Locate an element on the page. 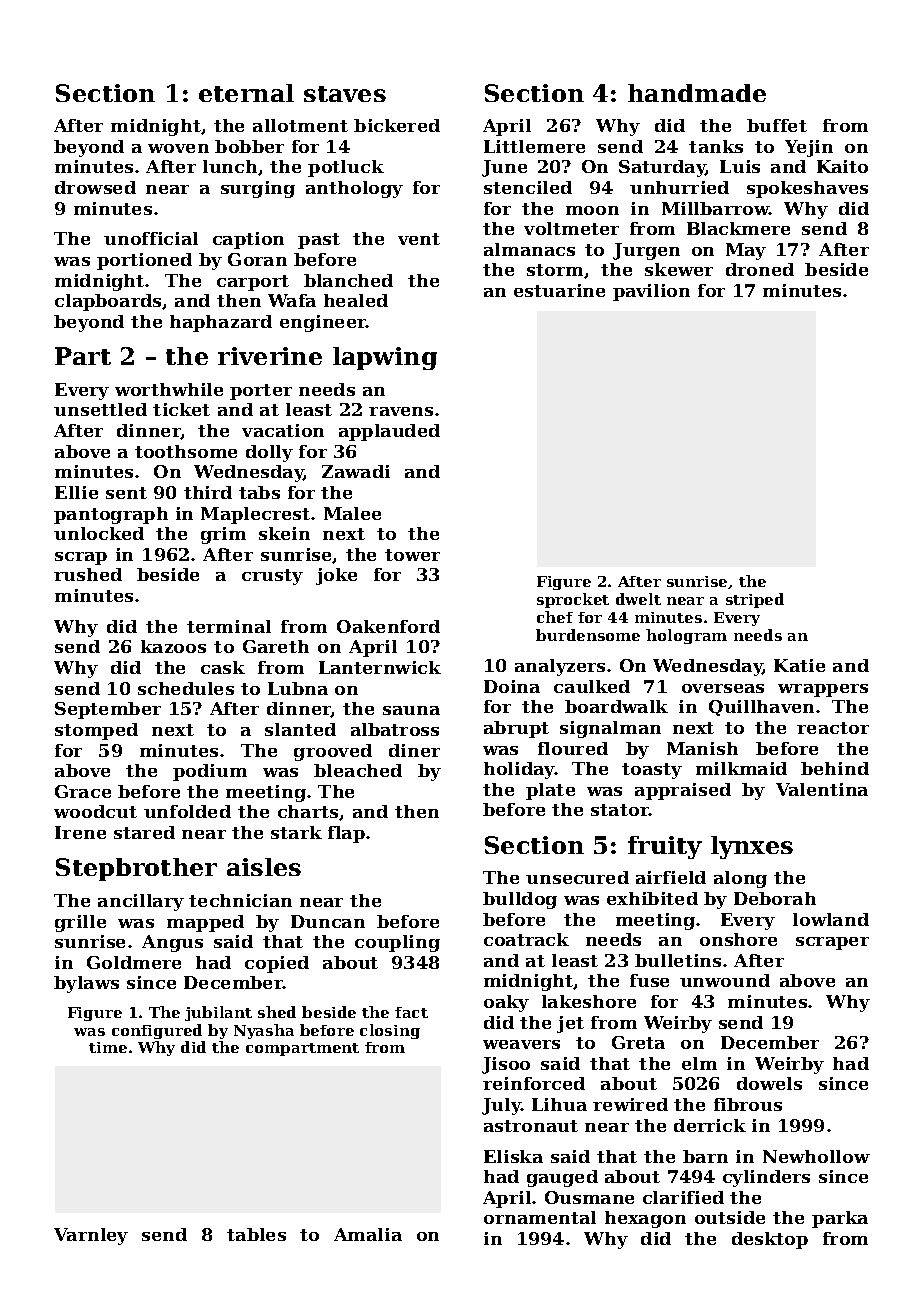 The width and height of the document is (924, 1314). ornamental is located at coordinates (540, 1217).
